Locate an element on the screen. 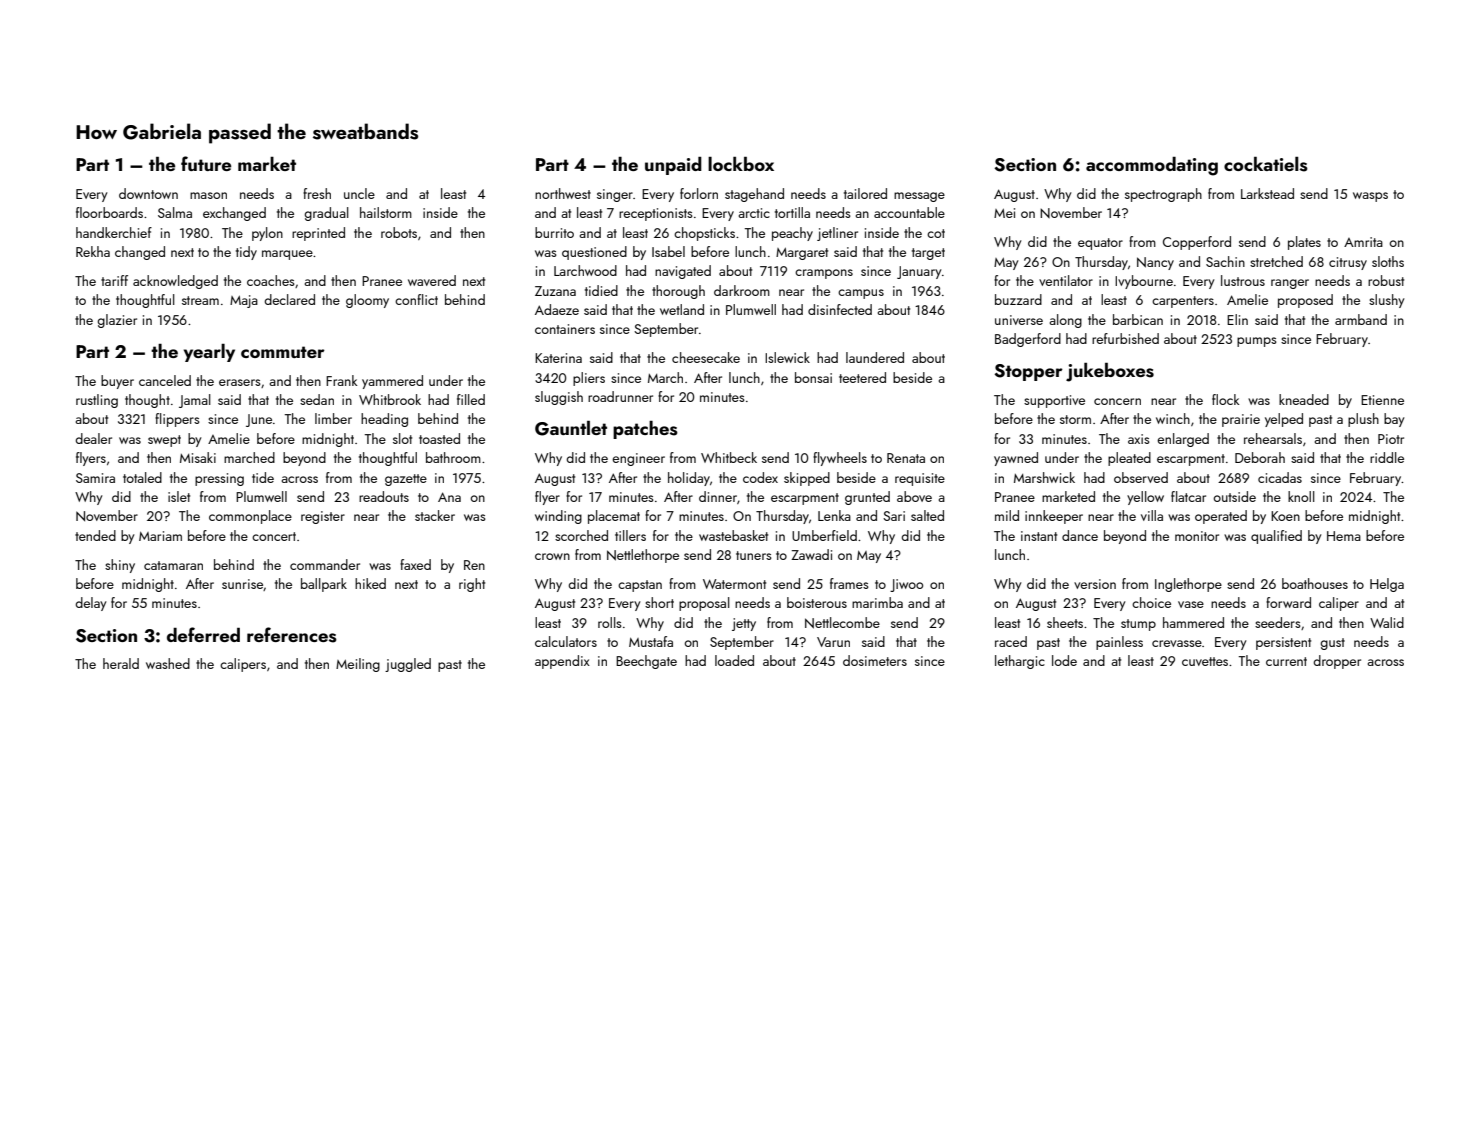 This screenshot has height=1144, width=1480. dinner is located at coordinates (718, 496).
